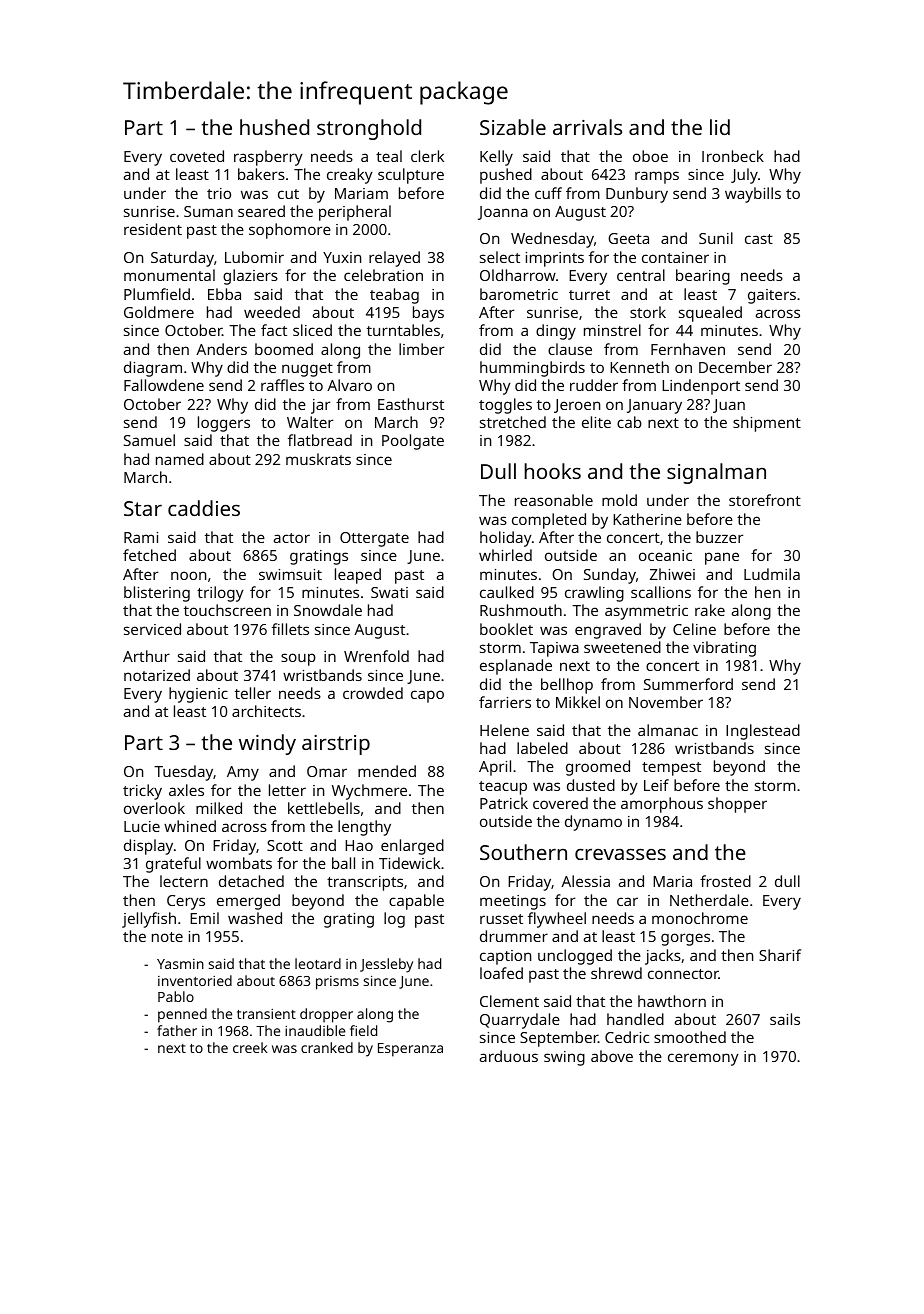  Describe the element at coordinates (610, 576) in the image. I see `Sunday` at that location.
